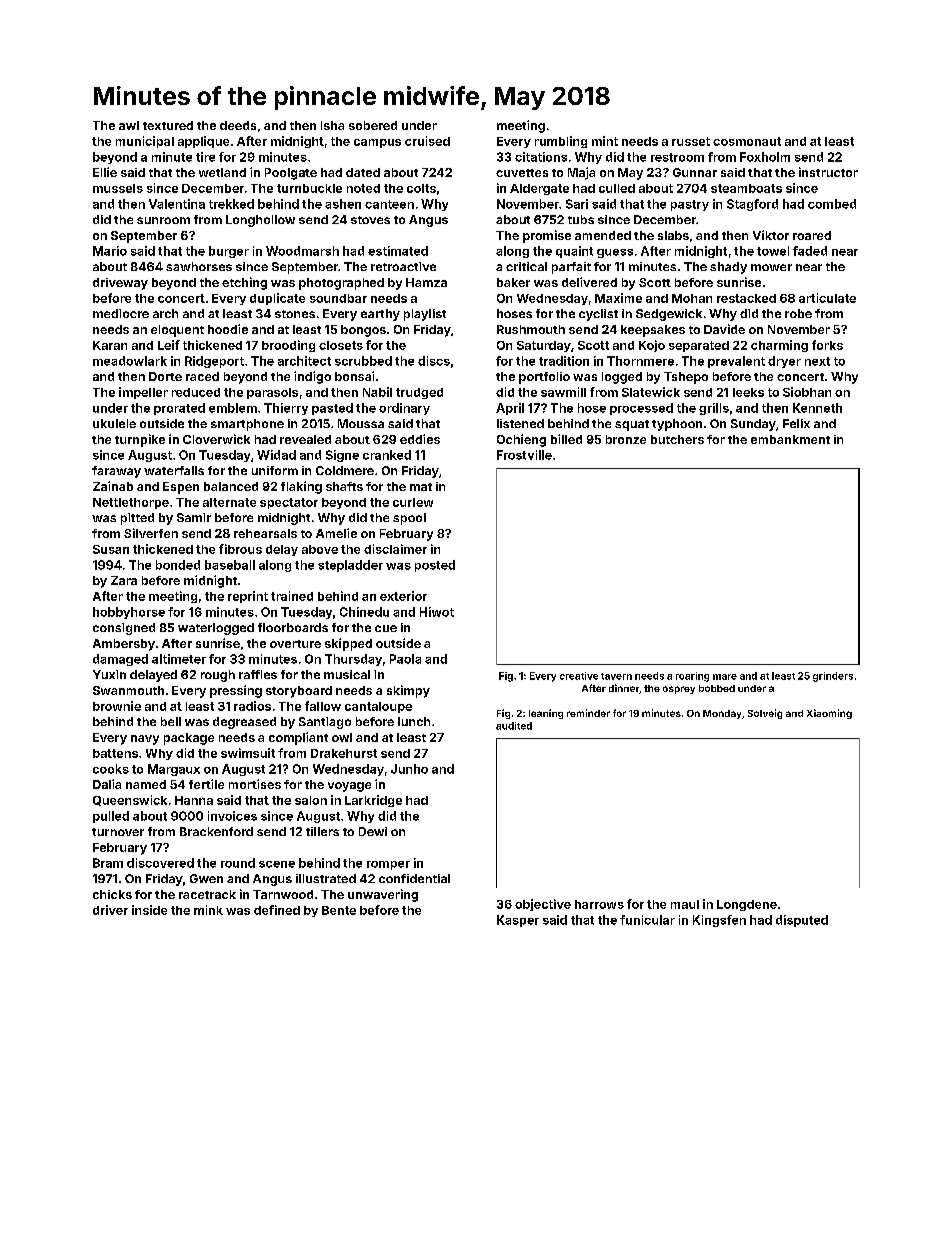 The height and width of the screenshot is (1233, 952). Describe the element at coordinates (773, 251) in the screenshot. I see `towel` at that location.
